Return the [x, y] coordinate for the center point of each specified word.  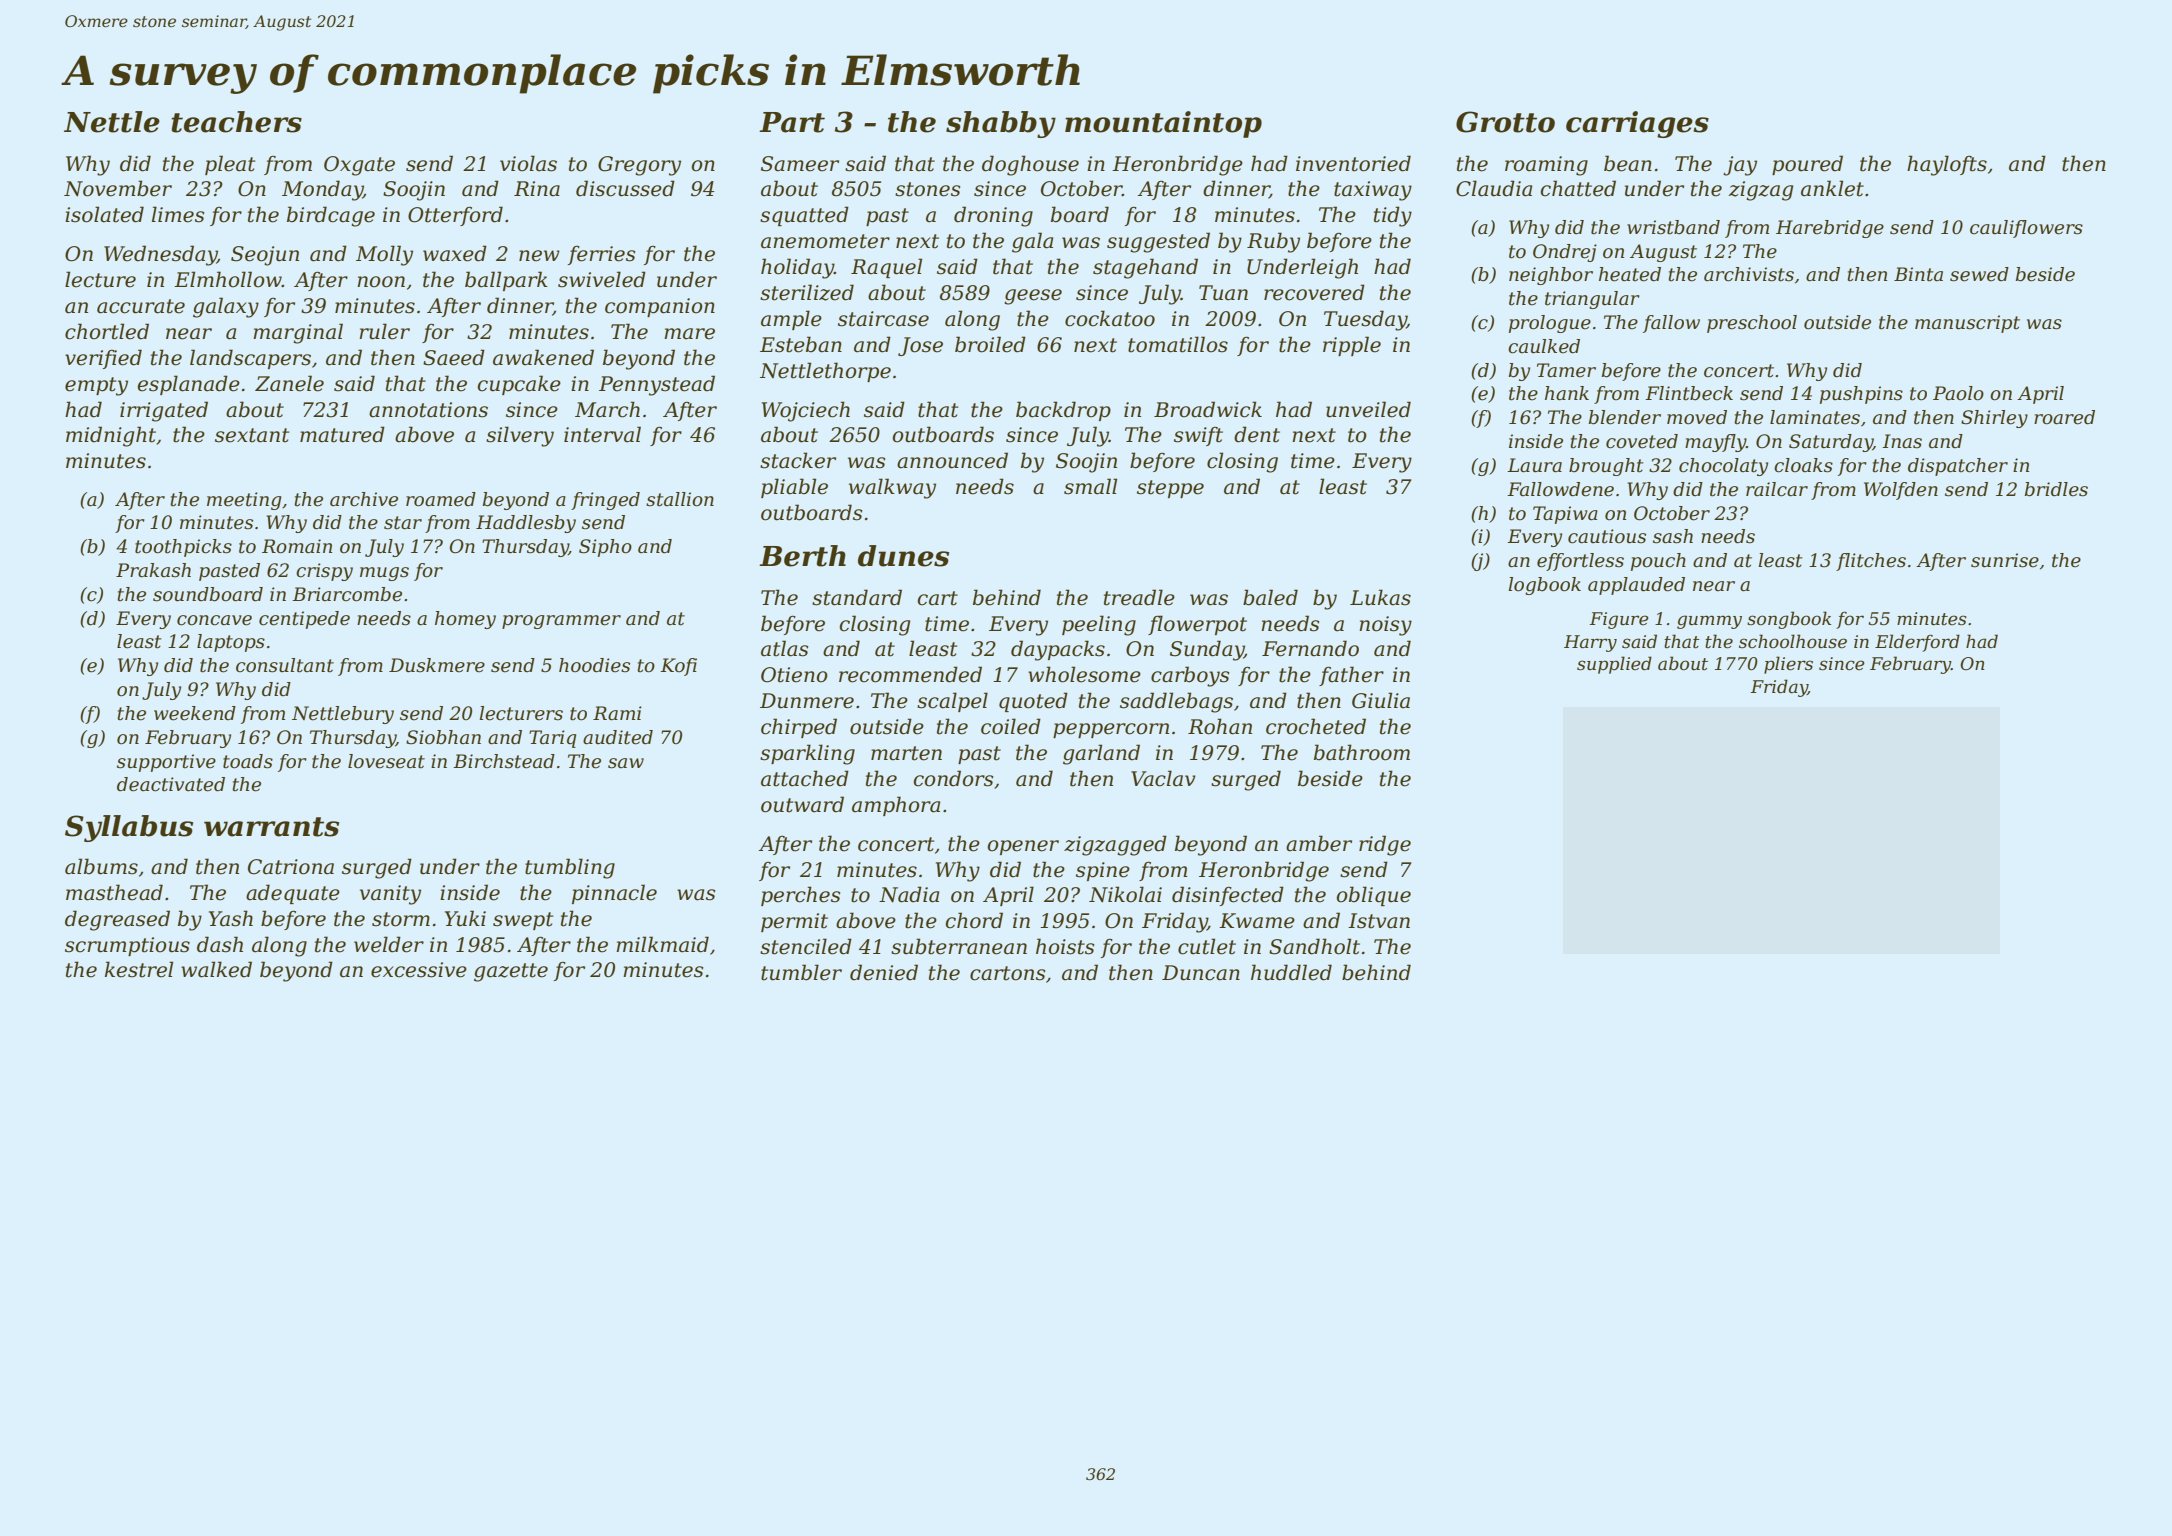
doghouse [1030, 165]
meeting [244, 501]
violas [528, 163]
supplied [1614, 665]
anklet [1832, 188]
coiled [1011, 726]
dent [1257, 434]
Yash [231, 918]
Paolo [1958, 393]
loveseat [386, 761]
